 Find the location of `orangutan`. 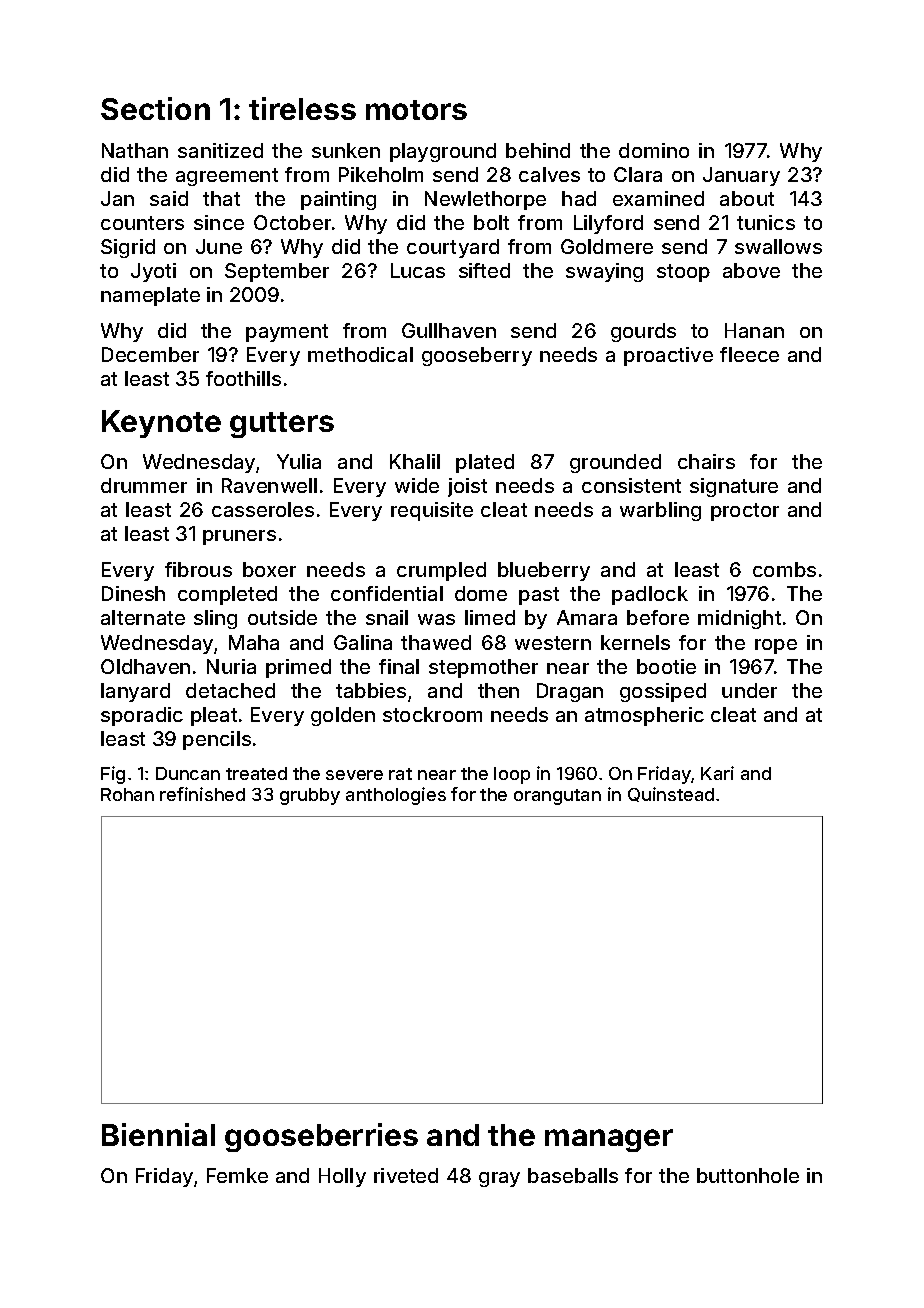

orangutan is located at coordinates (557, 797).
